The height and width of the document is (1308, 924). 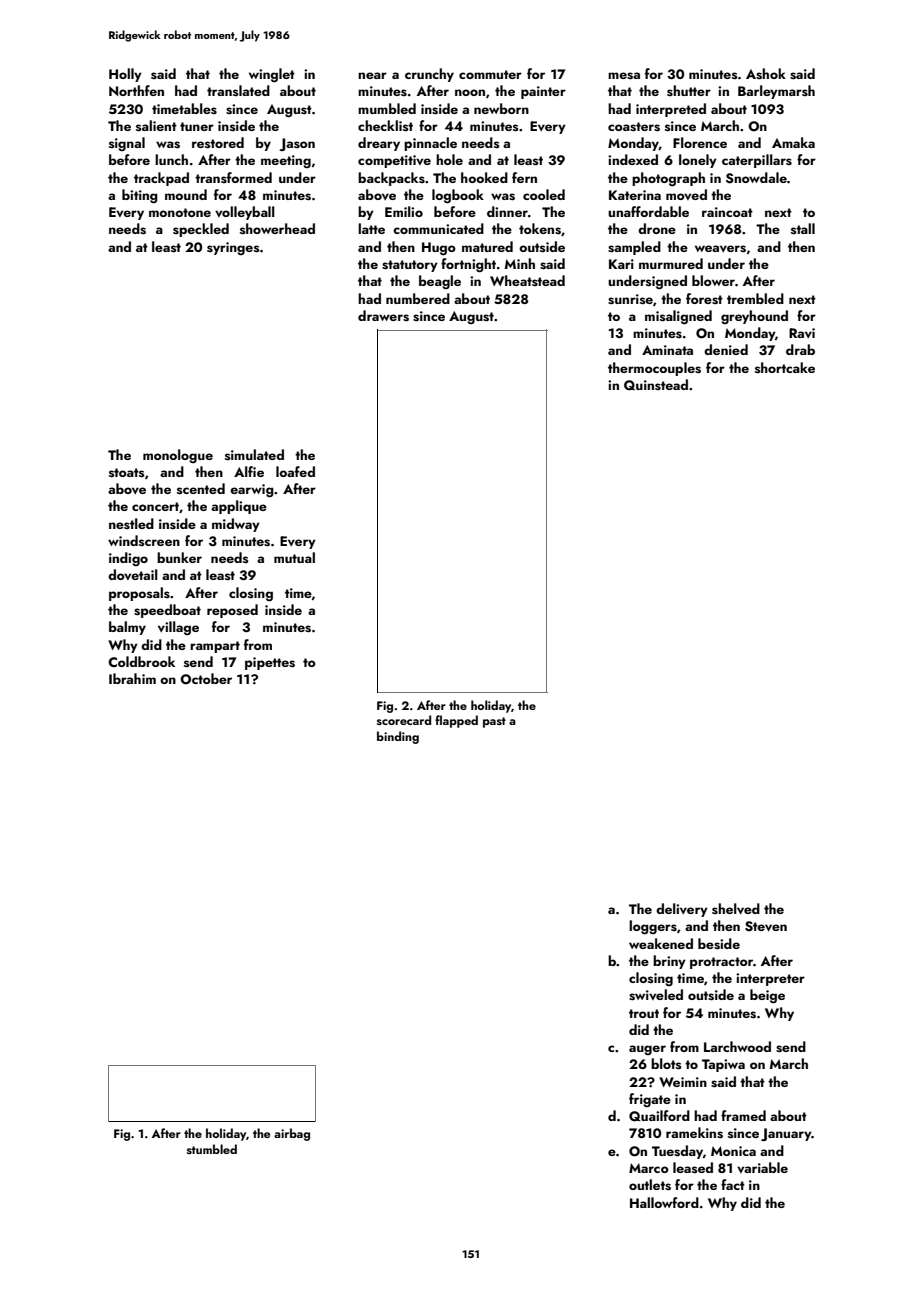 What do you see at coordinates (766, 926) in the document?
I see `Steven` at bounding box center [766, 926].
